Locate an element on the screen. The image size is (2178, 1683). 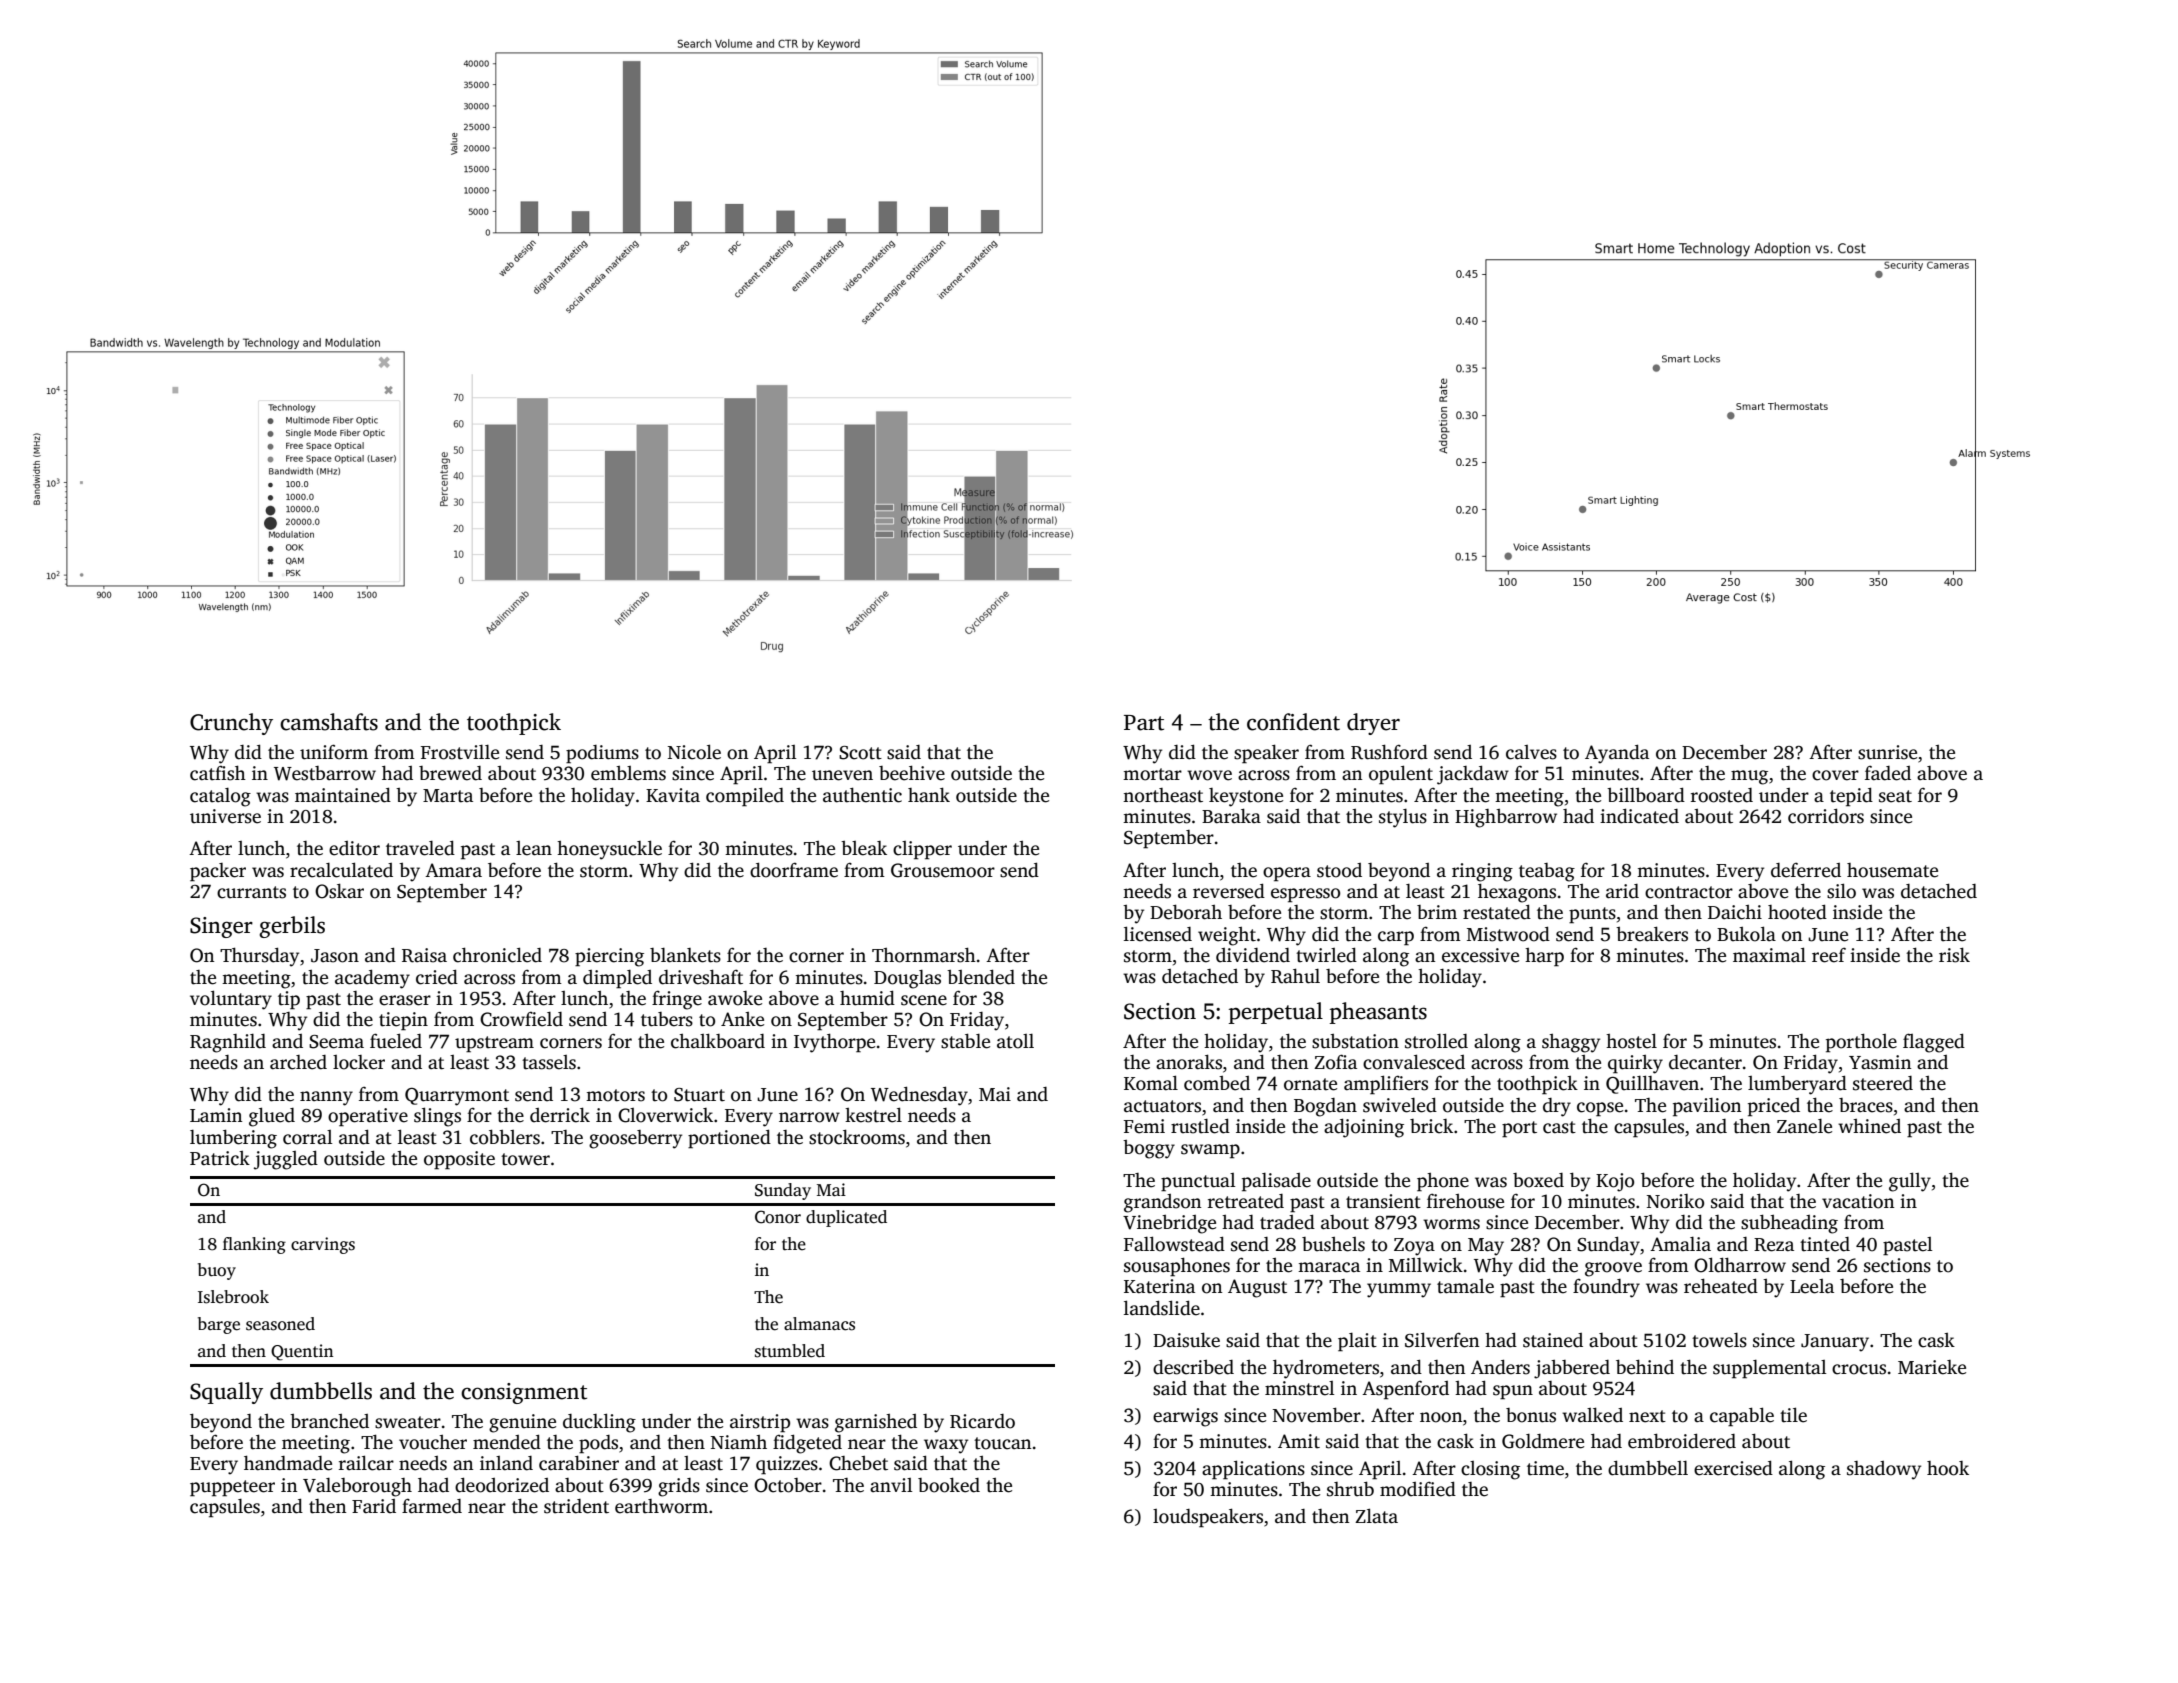
carvings is located at coordinates (323, 1245).
